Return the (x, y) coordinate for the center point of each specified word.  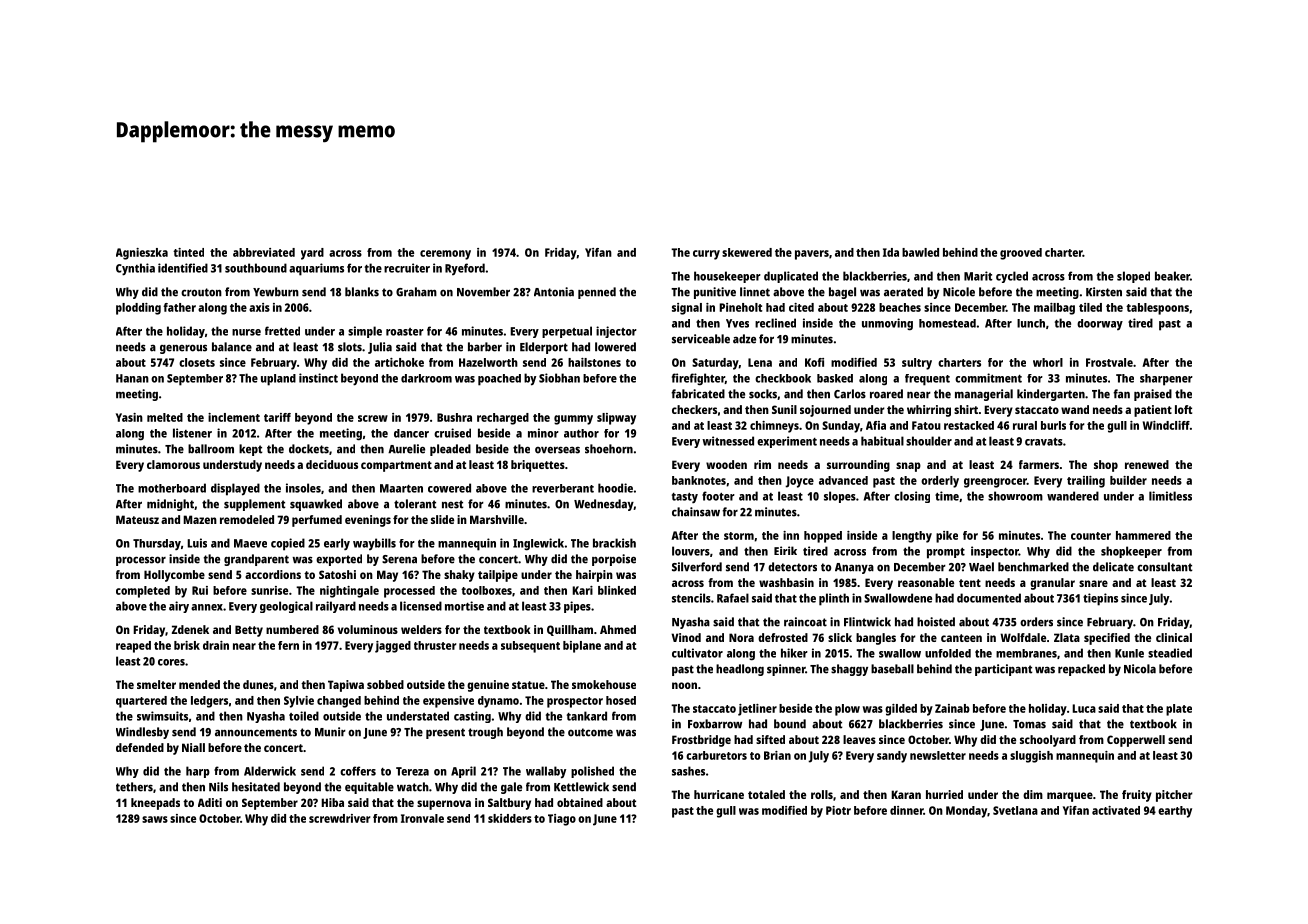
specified (1107, 639)
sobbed (385, 684)
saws (155, 819)
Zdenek (190, 629)
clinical (1174, 637)
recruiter (407, 268)
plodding (138, 309)
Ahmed (618, 629)
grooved (1021, 254)
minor (543, 433)
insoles (303, 488)
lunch (1031, 323)
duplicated (791, 277)
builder (1128, 480)
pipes (577, 607)
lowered (615, 347)
